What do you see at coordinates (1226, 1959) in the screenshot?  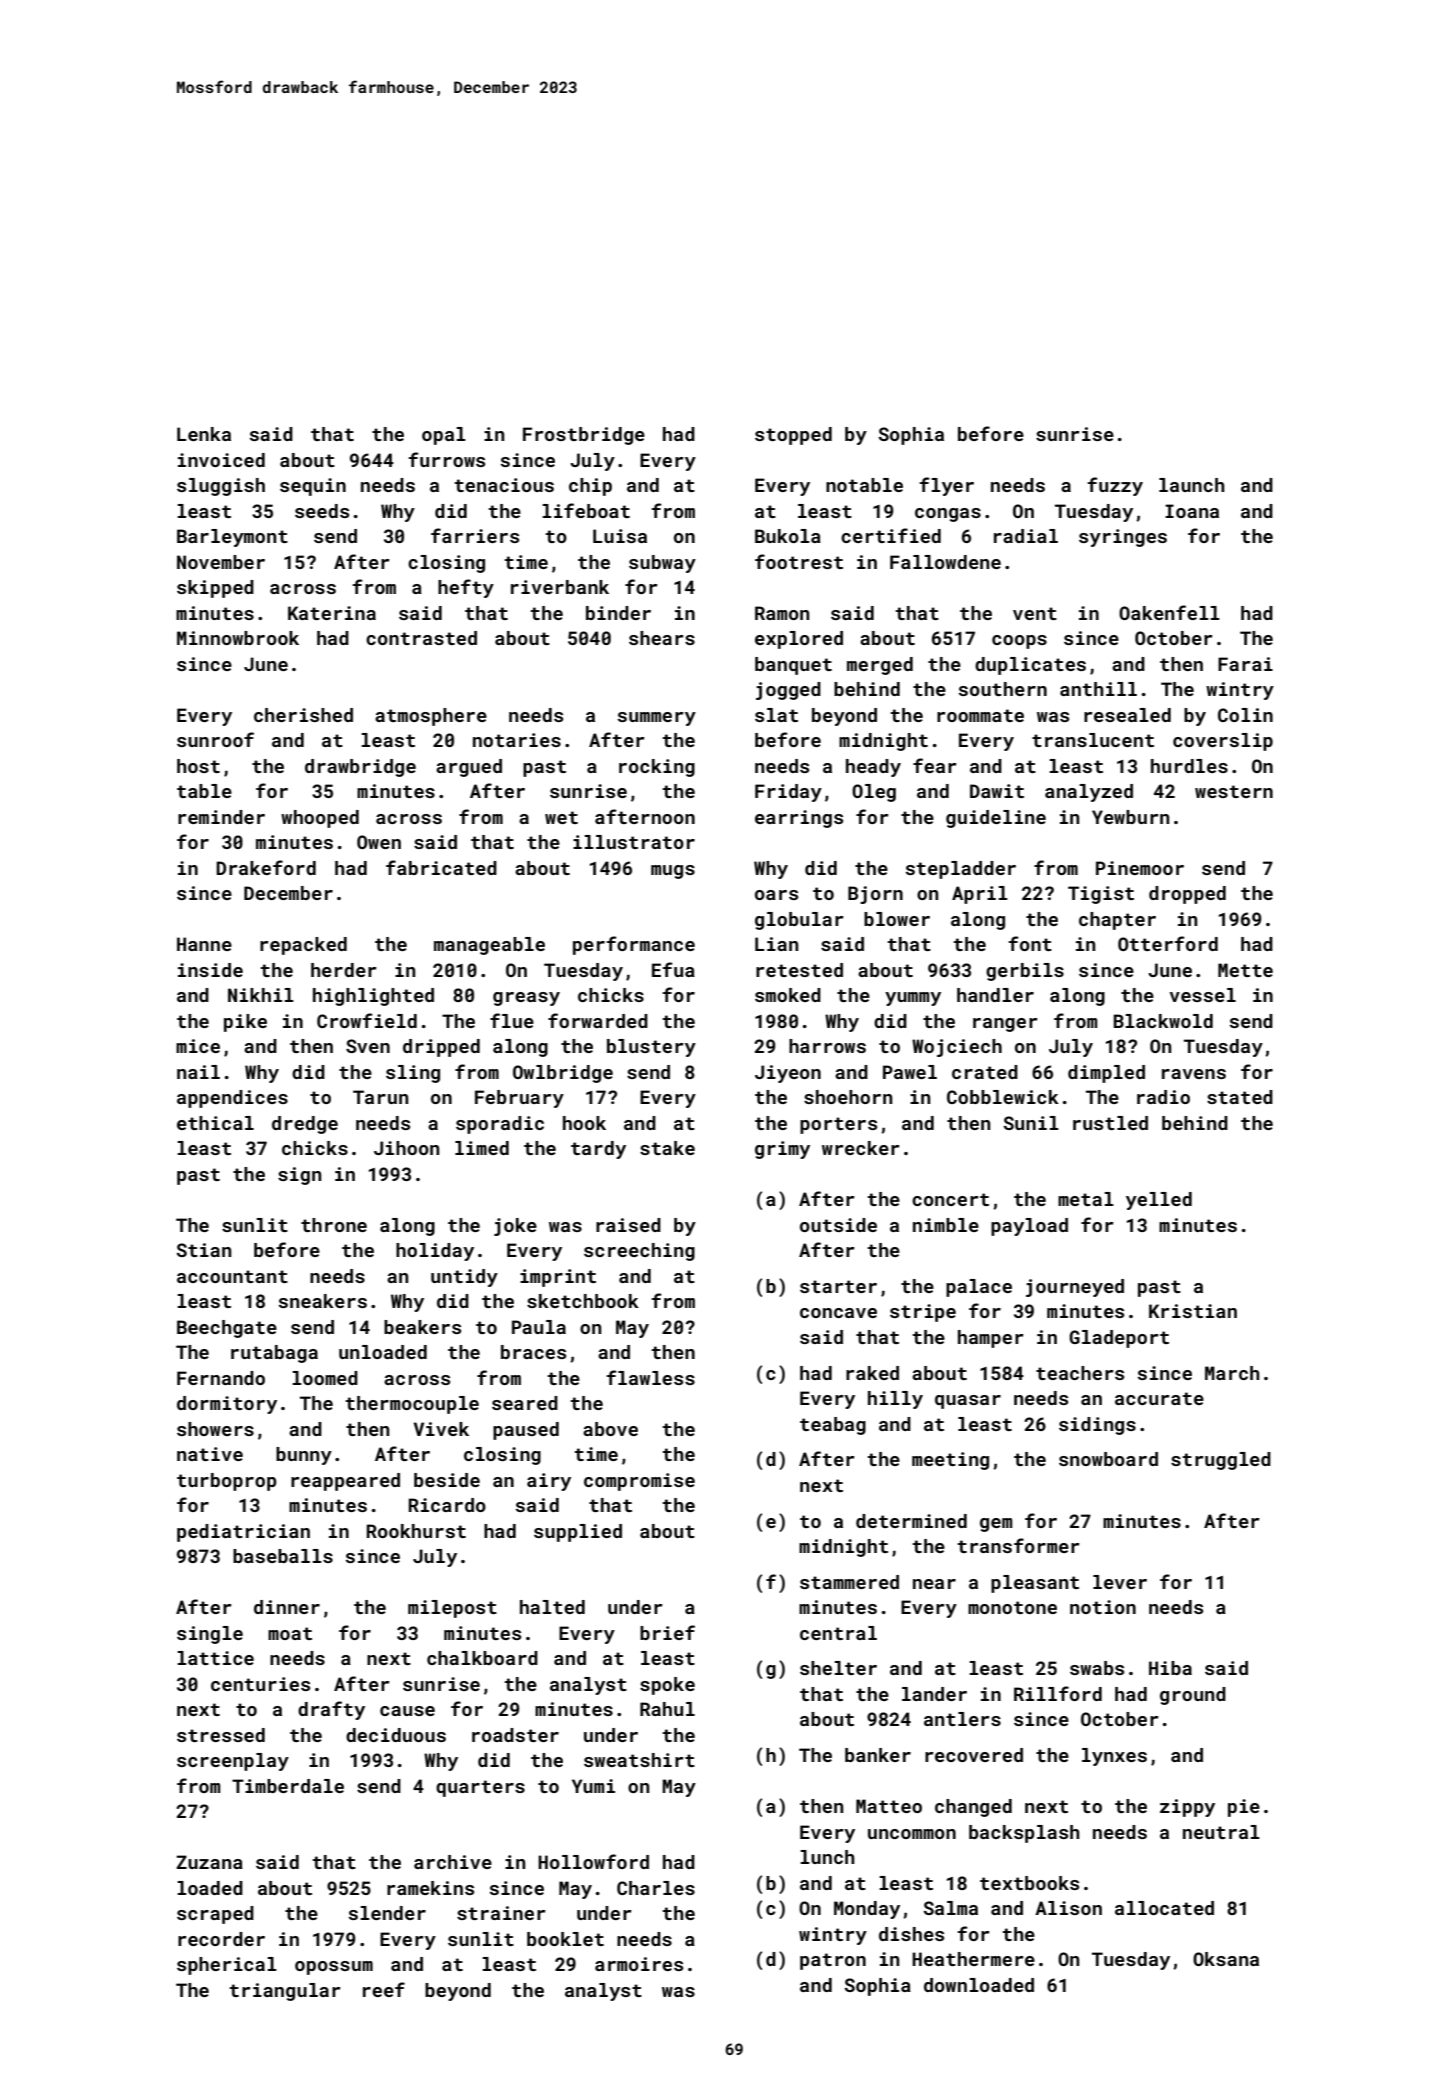 I see `Oksana` at bounding box center [1226, 1959].
